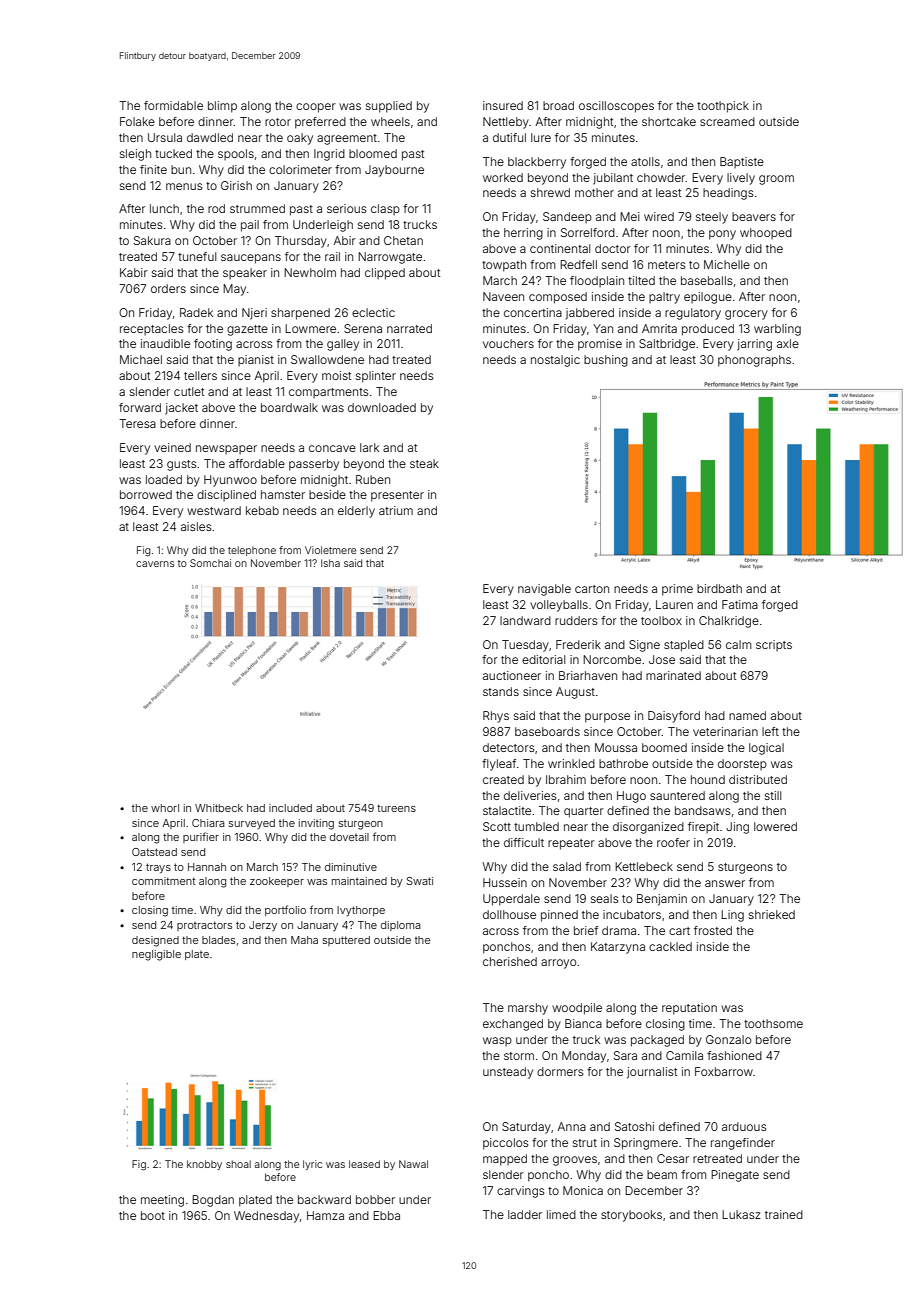  What do you see at coordinates (386, 1215) in the page?
I see `Ebba` at bounding box center [386, 1215].
